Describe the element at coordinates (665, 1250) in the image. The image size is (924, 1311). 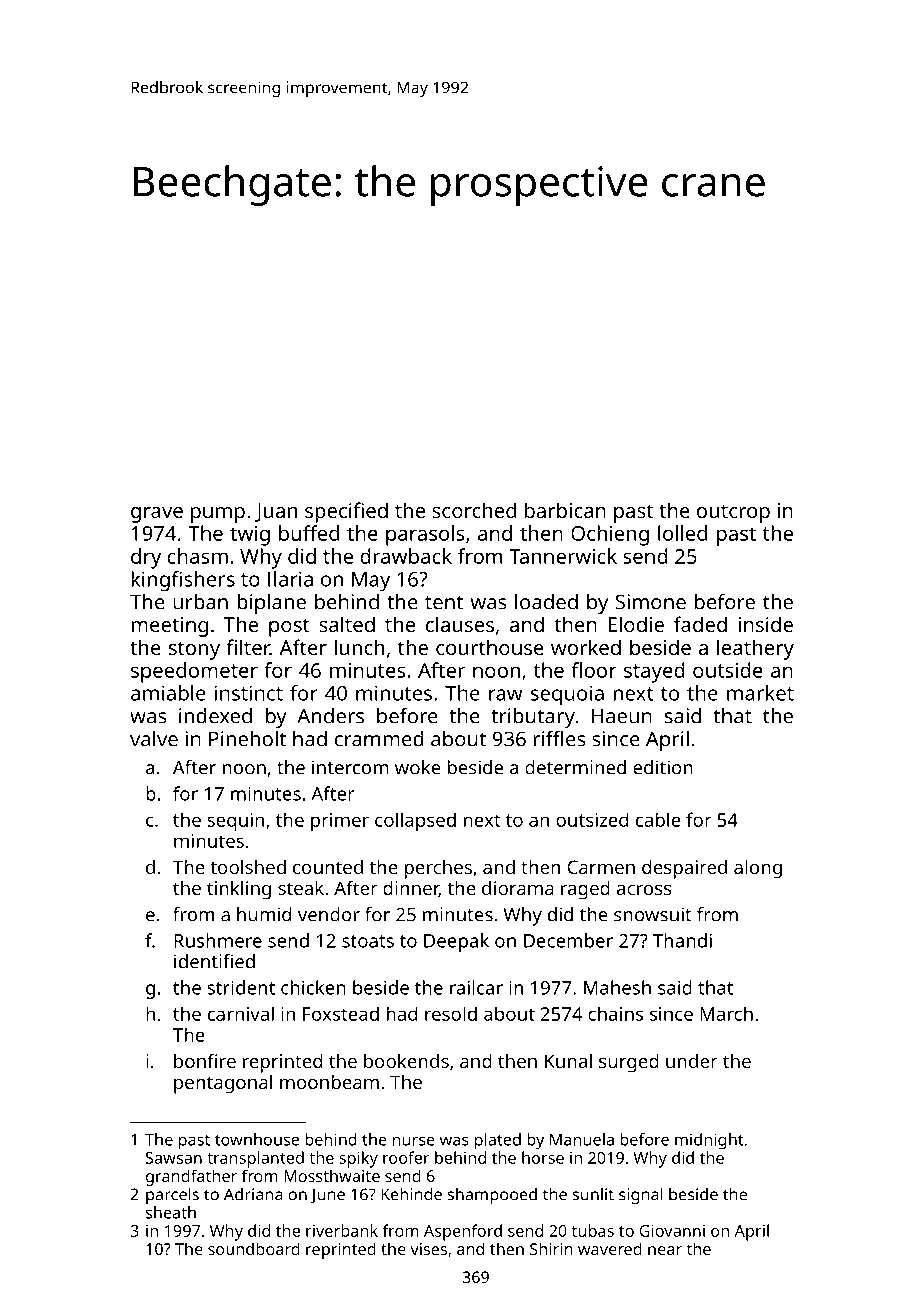
I see `near` at that location.
